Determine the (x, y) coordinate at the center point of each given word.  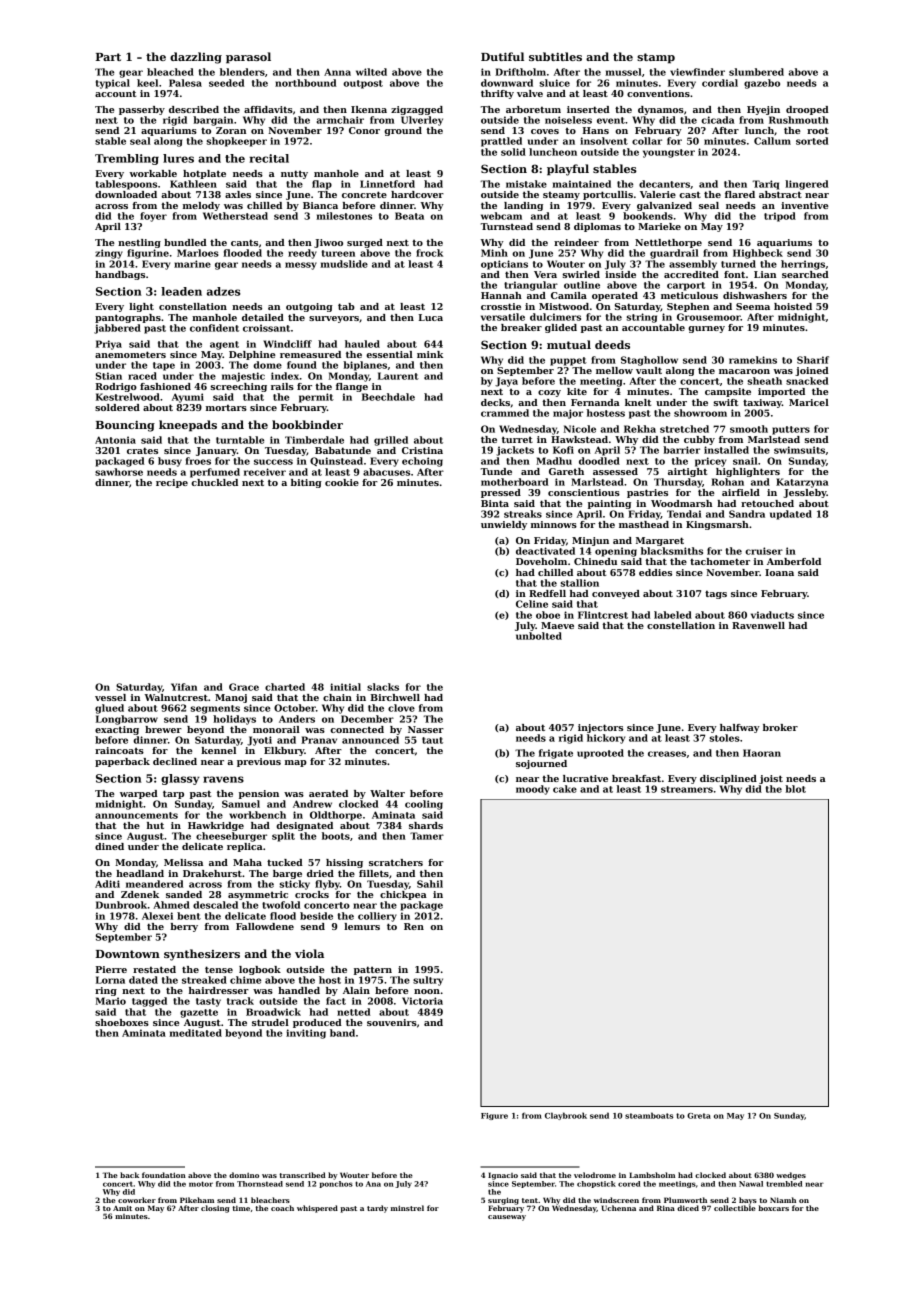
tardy (377, 1209)
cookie (342, 482)
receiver (265, 472)
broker (780, 727)
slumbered (756, 72)
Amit (122, 1208)
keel (147, 83)
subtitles (555, 56)
